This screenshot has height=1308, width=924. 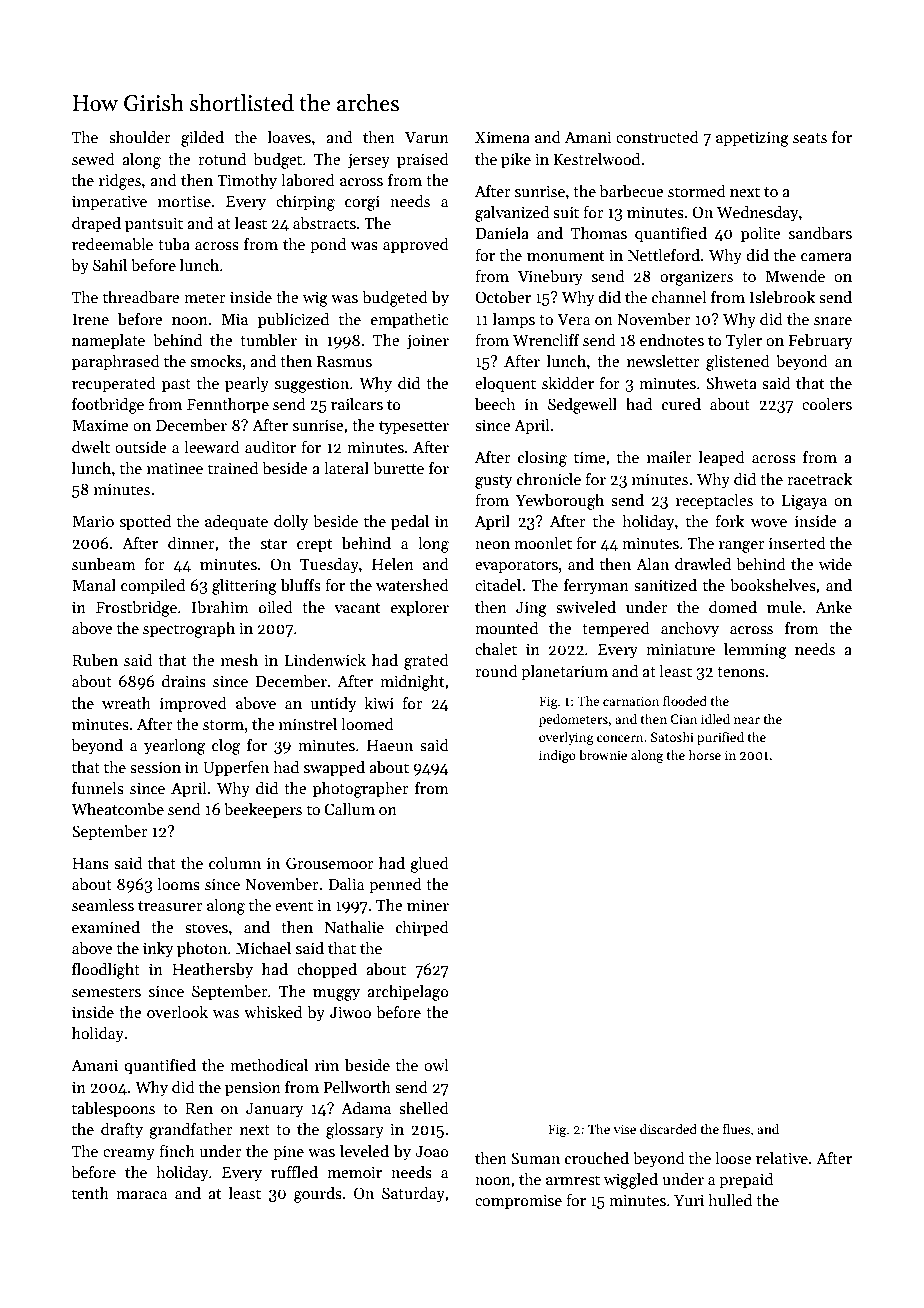 What do you see at coordinates (432, 1151) in the screenshot?
I see `Joao` at bounding box center [432, 1151].
